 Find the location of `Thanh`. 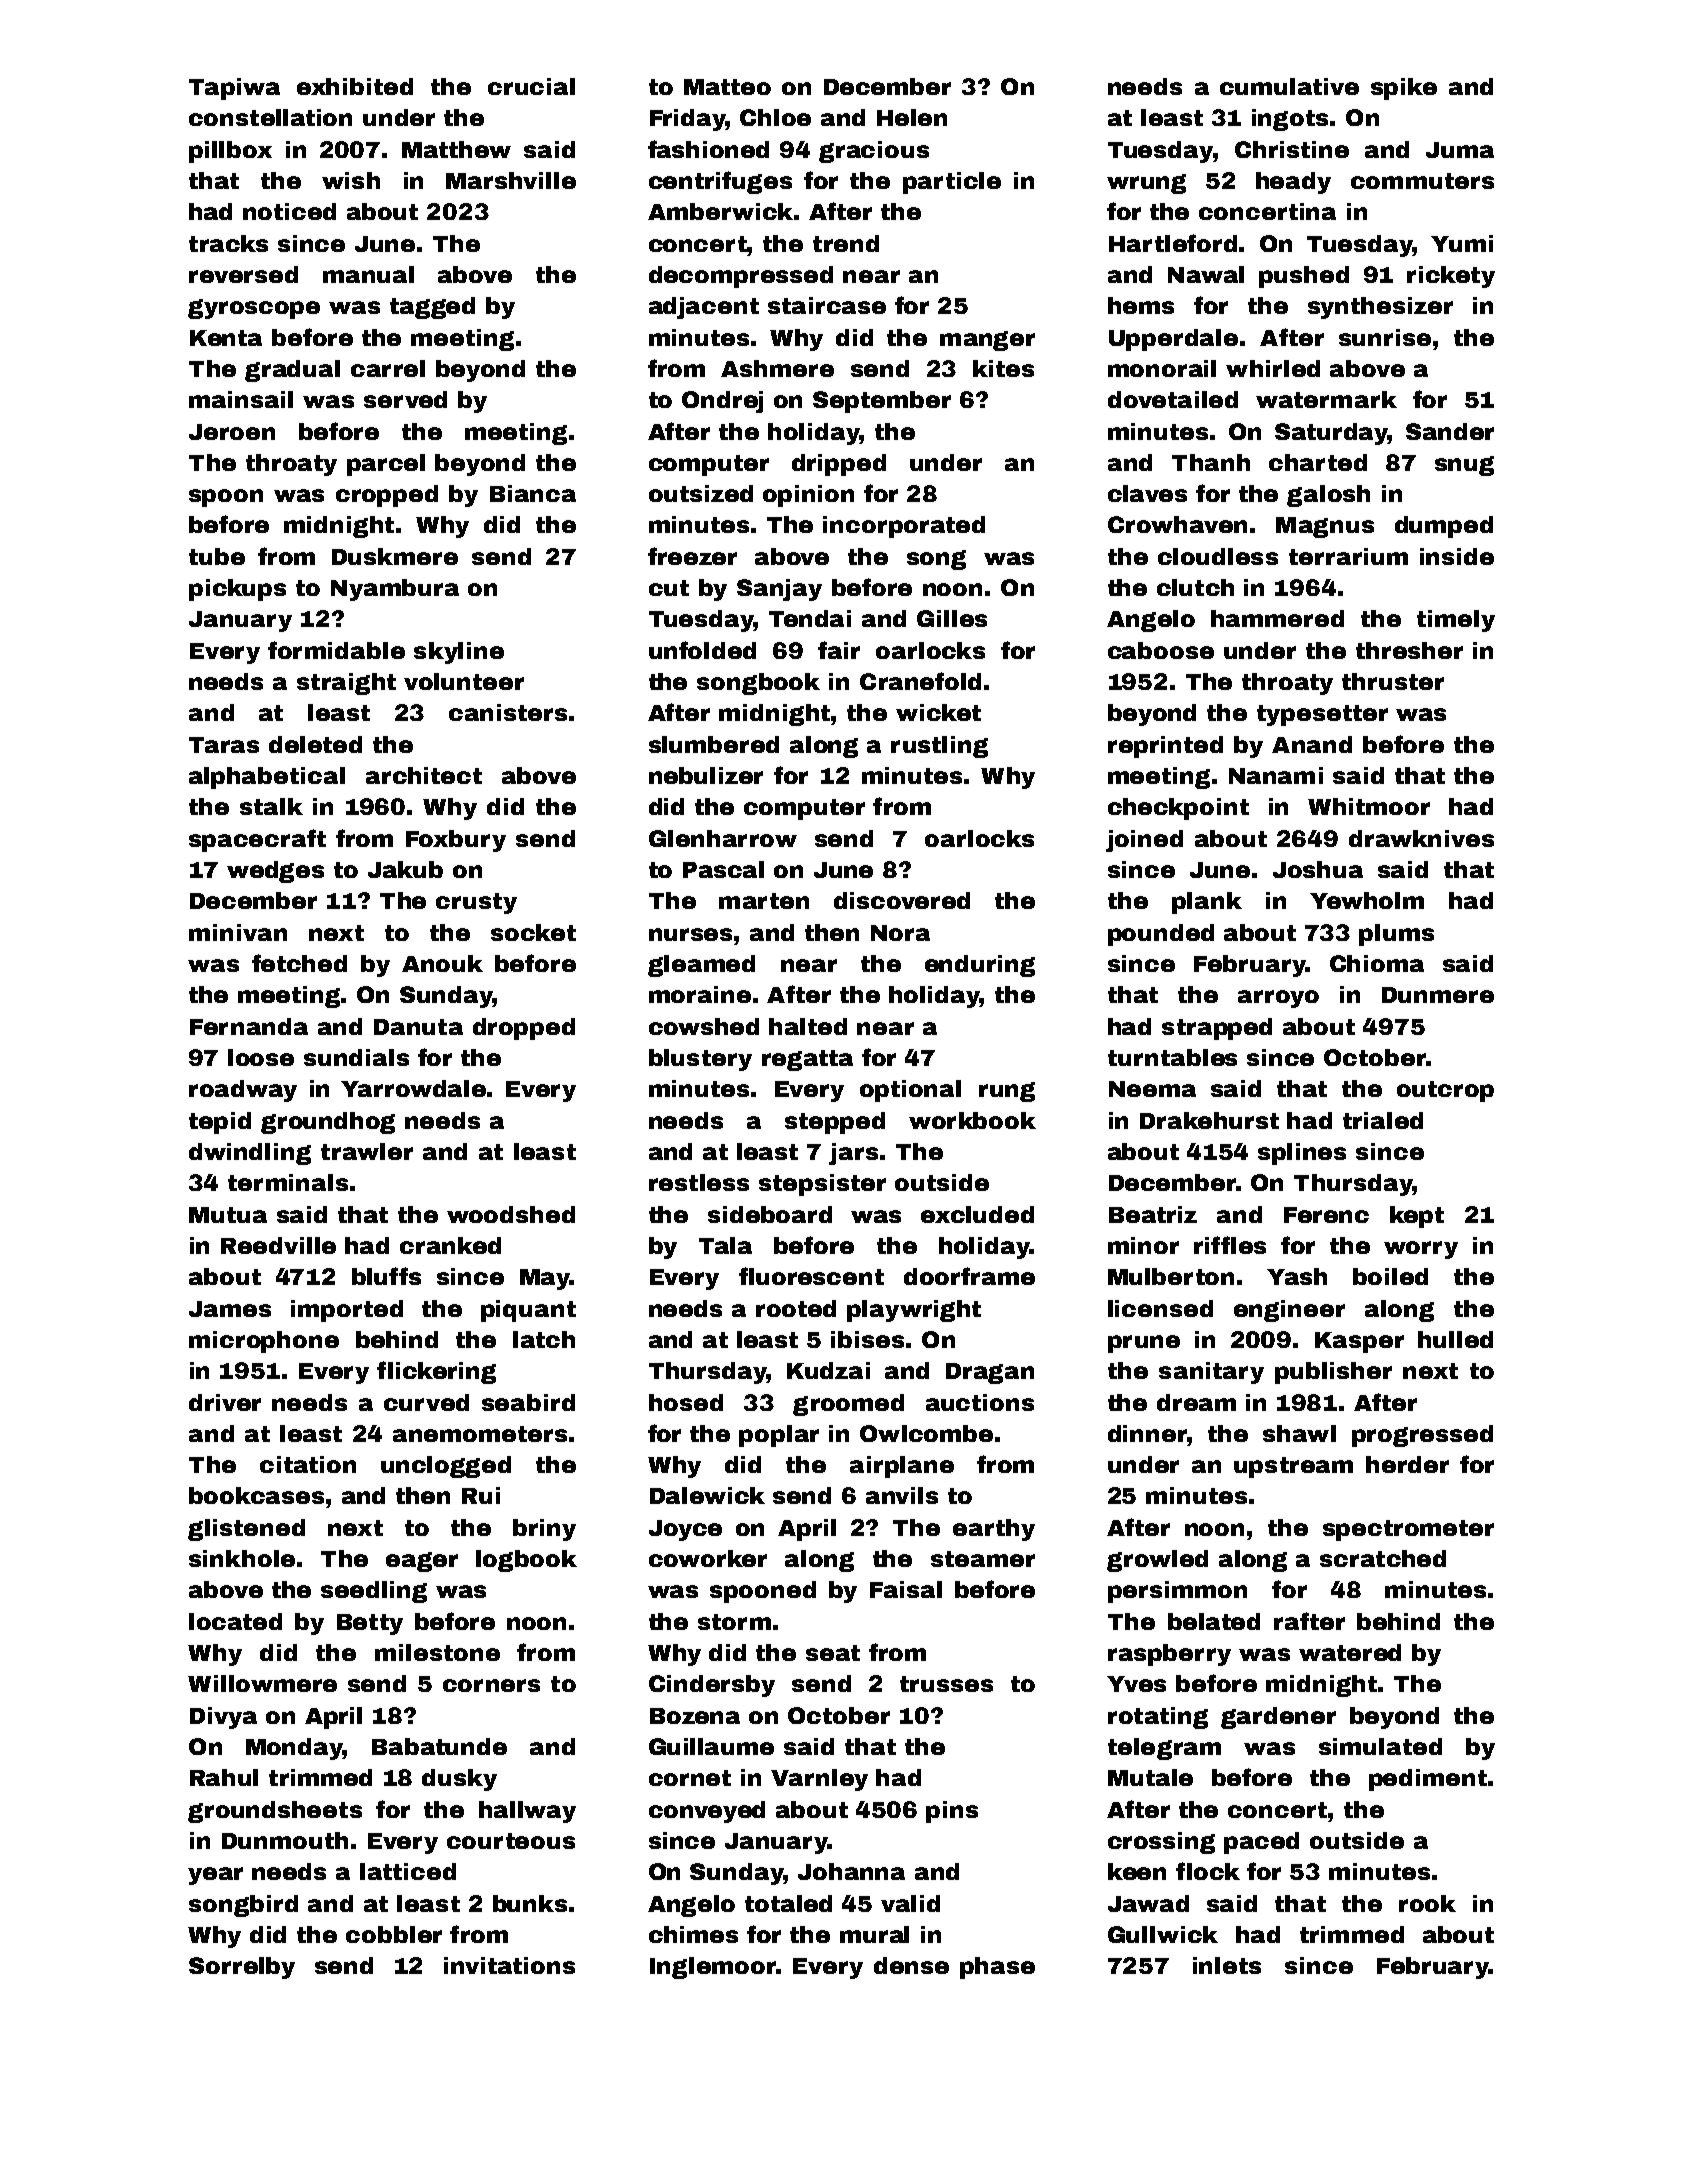

Thanh is located at coordinates (1211, 462).
